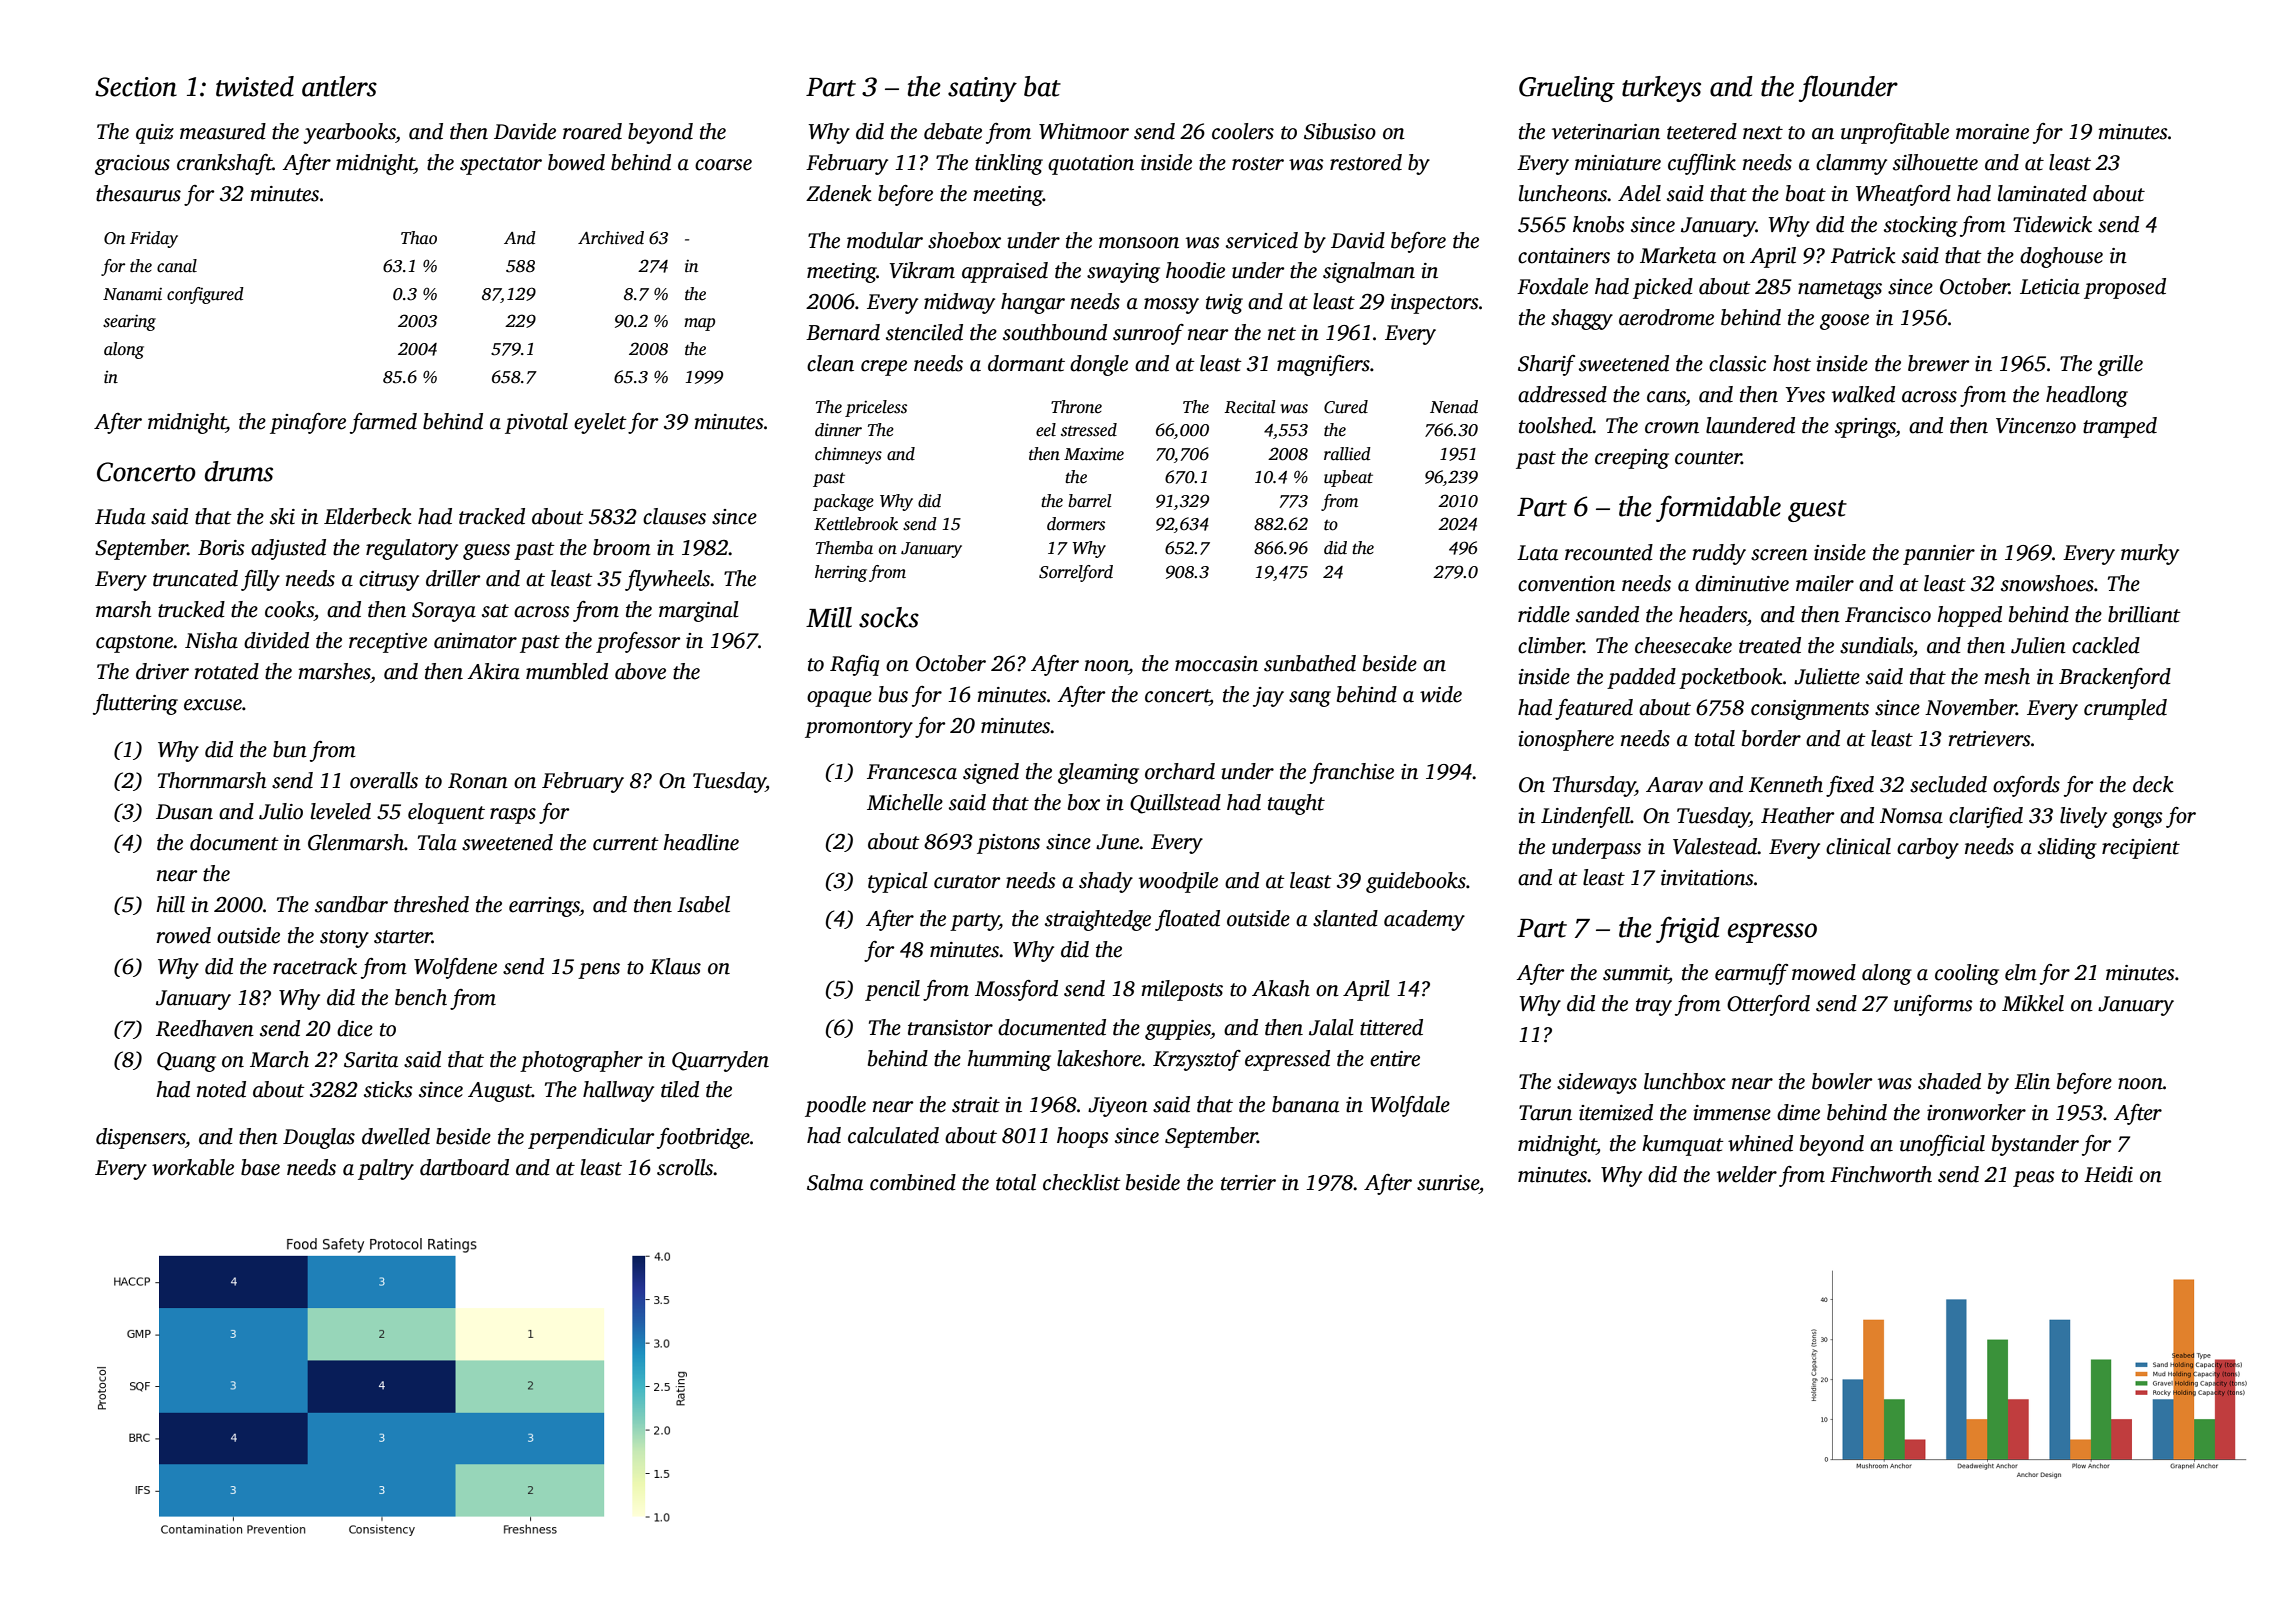 The image size is (2293, 1621). I want to click on curator, so click(967, 882).
